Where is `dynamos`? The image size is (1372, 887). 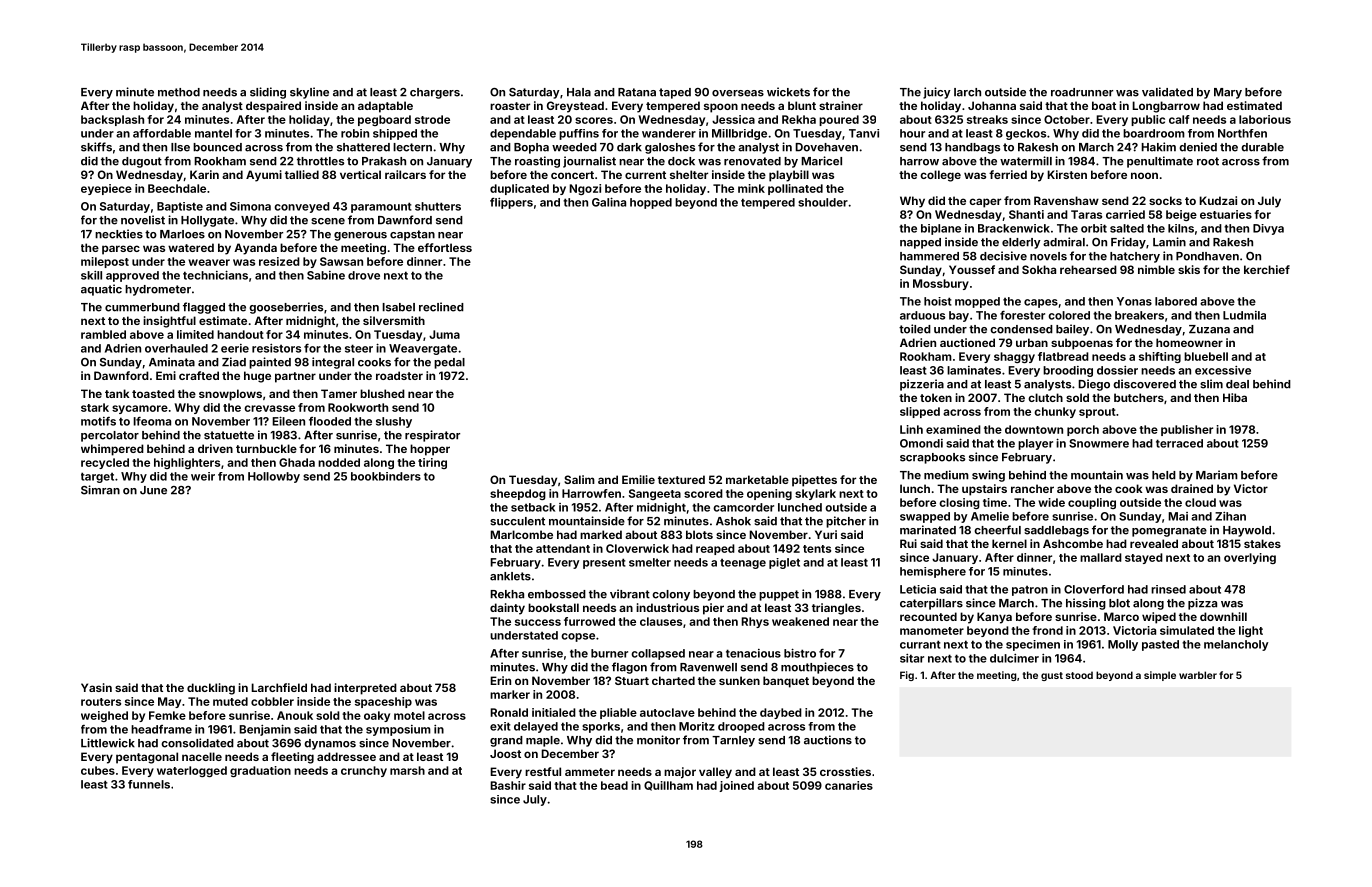 dynamos is located at coordinates (330, 744).
